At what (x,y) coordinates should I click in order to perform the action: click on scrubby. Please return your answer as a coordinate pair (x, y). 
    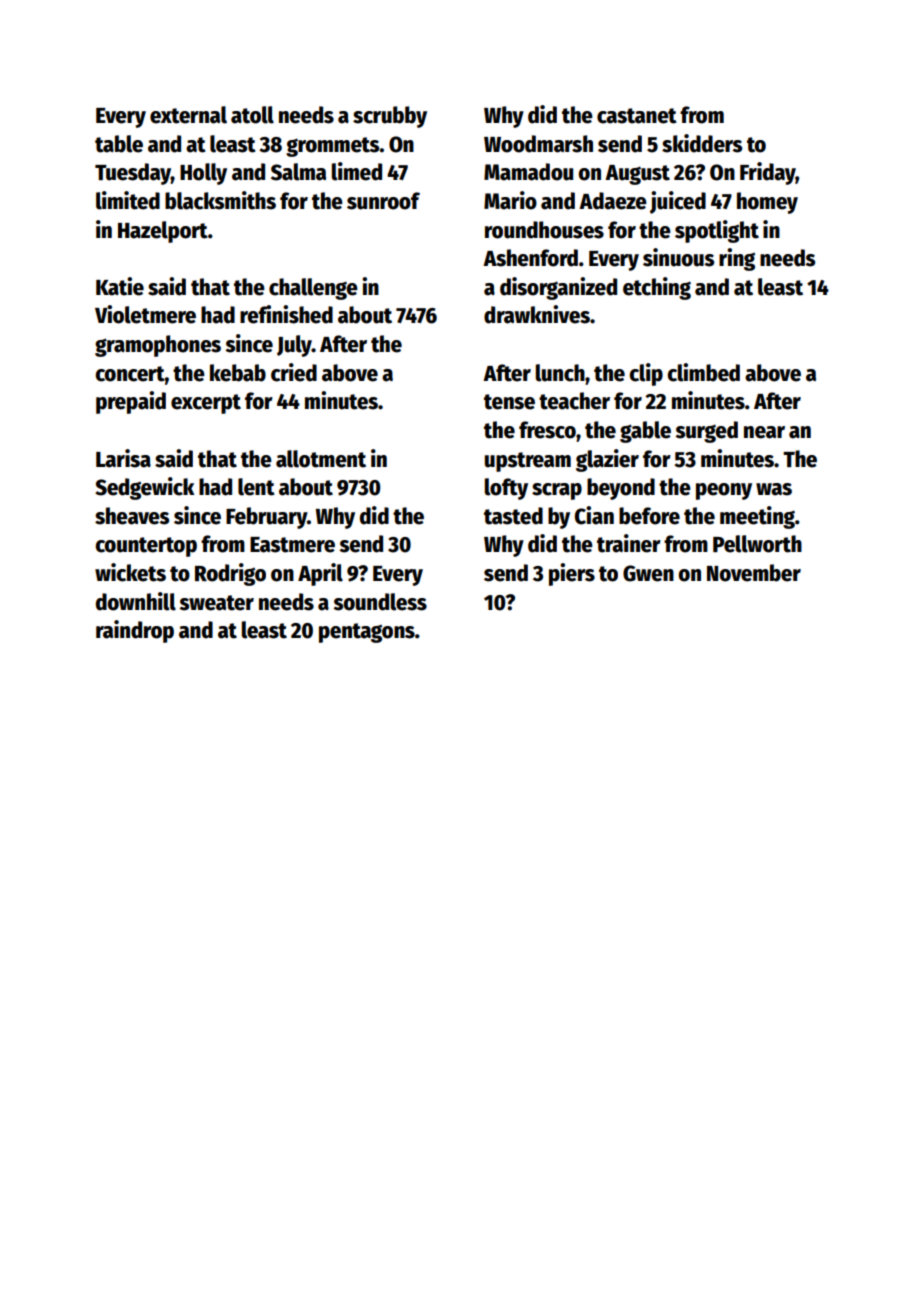
    Looking at the image, I should click on (390, 117).
